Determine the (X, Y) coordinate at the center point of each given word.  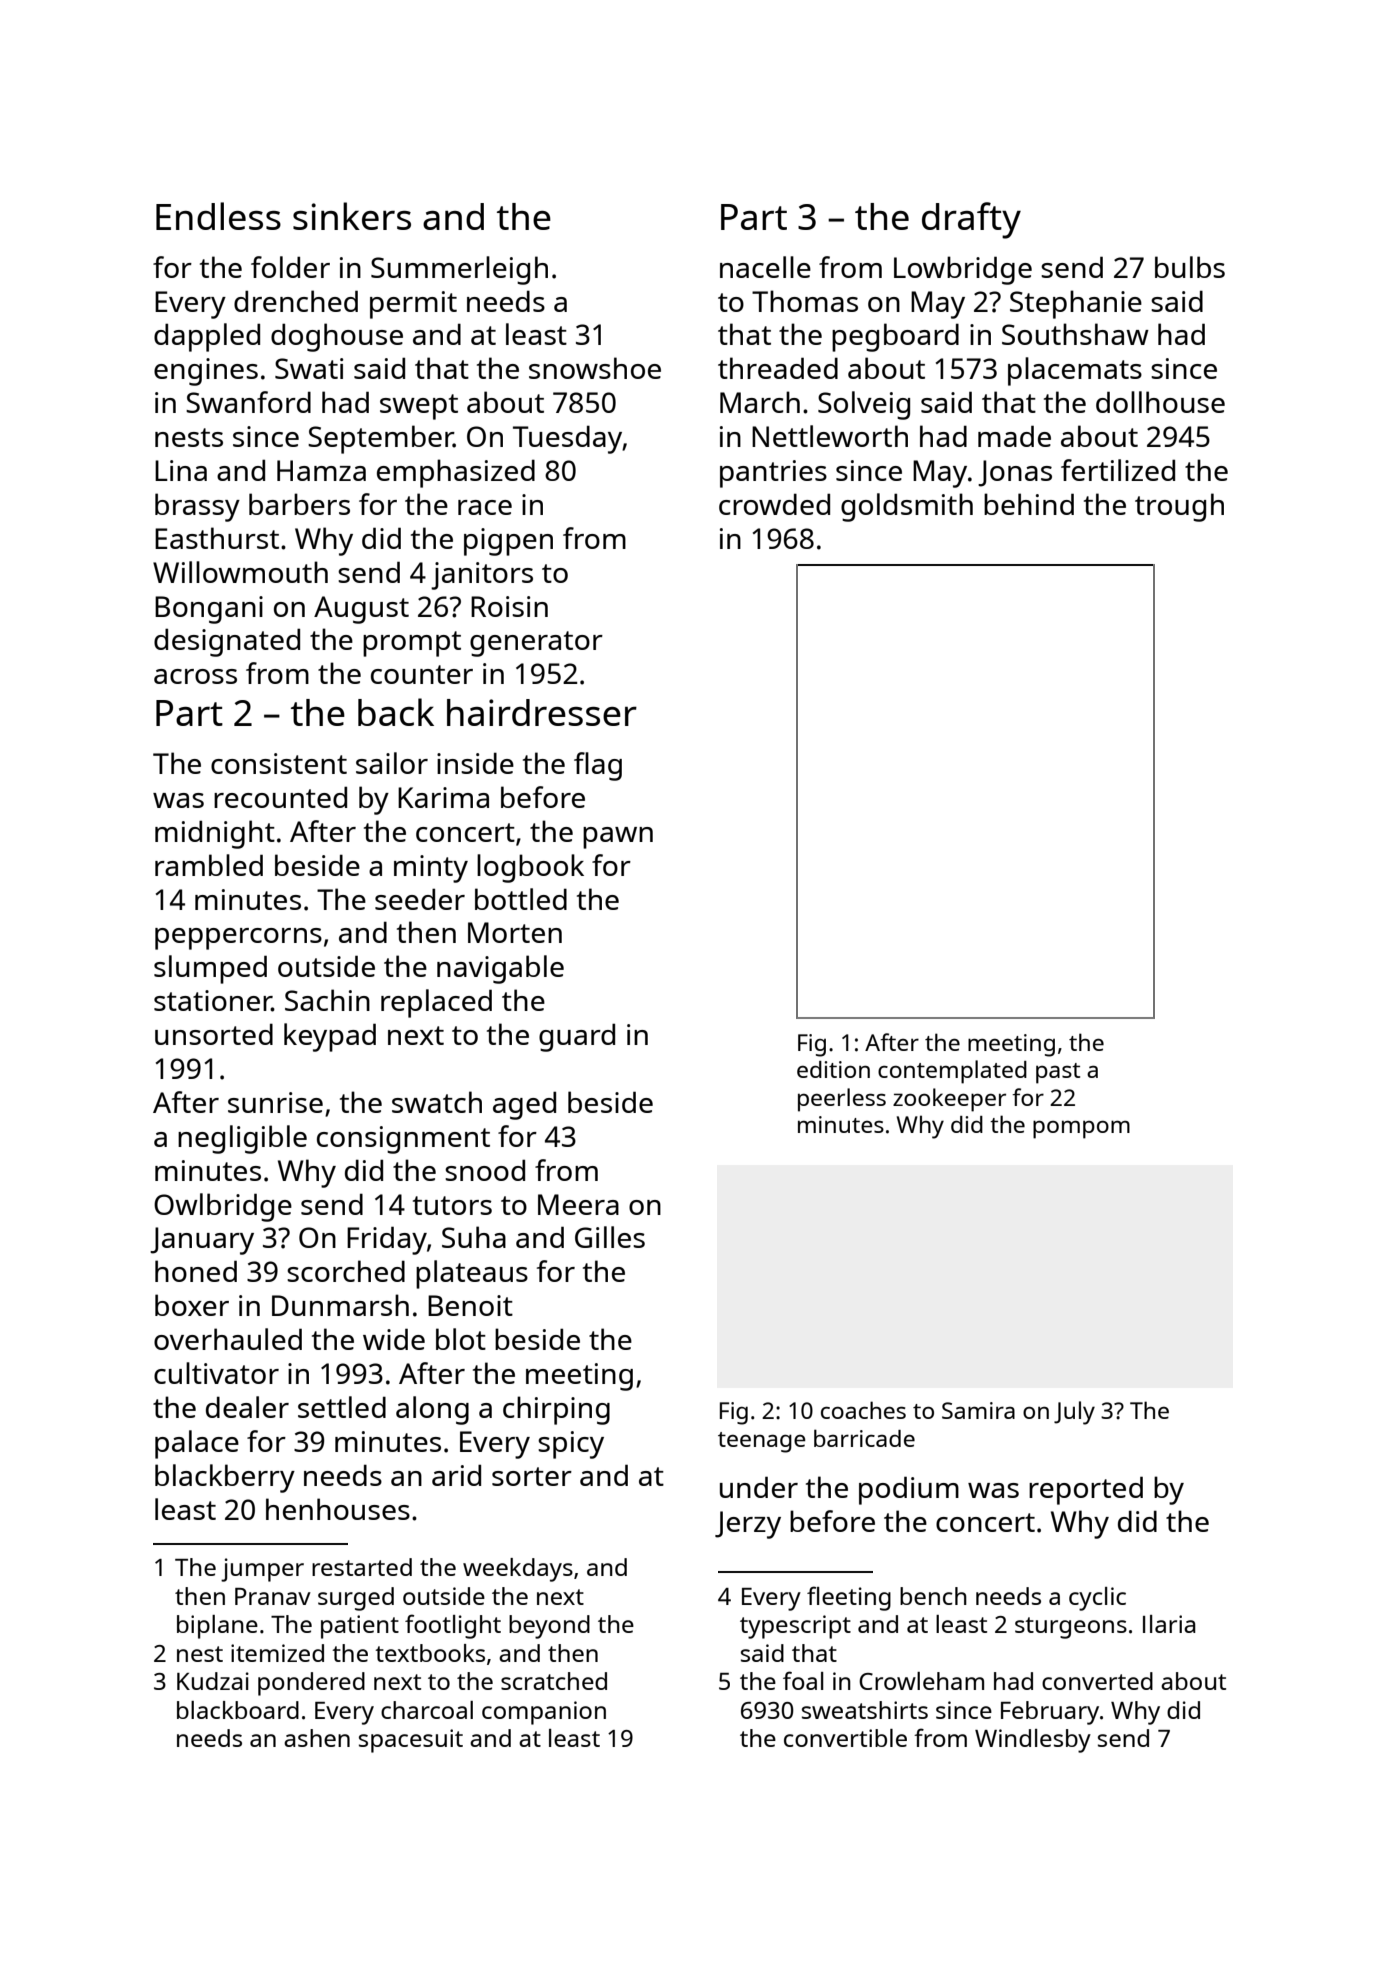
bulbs (1190, 267)
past (1058, 1073)
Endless (218, 216)
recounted (280, 797)
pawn (618, 838)
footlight (453, 1626)
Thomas (805, 301)
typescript (795, 1627)
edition (833, 1069)
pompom (1081, 1129)
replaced (436, 1003)
